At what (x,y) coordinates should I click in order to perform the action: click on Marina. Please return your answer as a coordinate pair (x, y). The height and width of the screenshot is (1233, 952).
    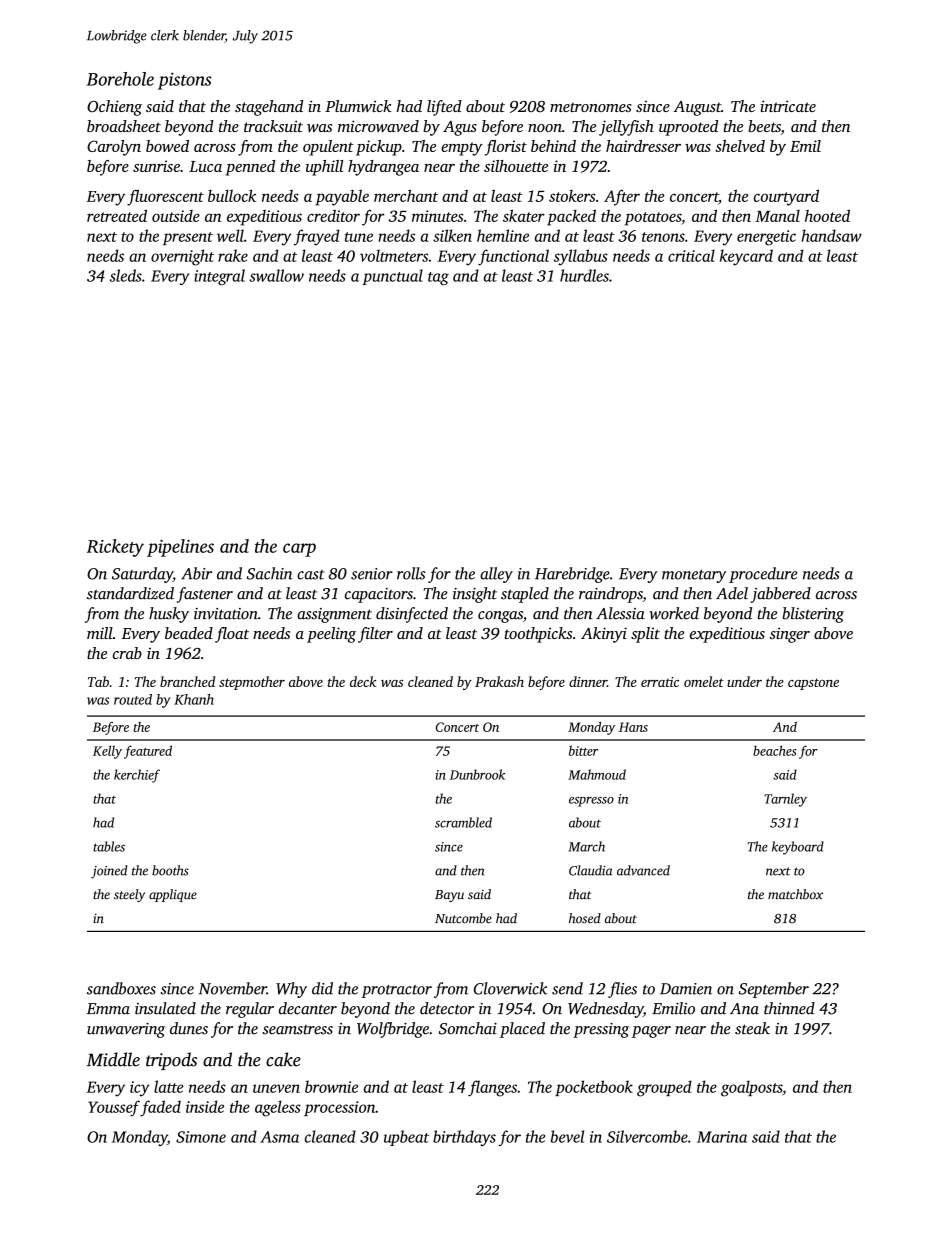
    Looking at the image, I should click on (722, 1137).
